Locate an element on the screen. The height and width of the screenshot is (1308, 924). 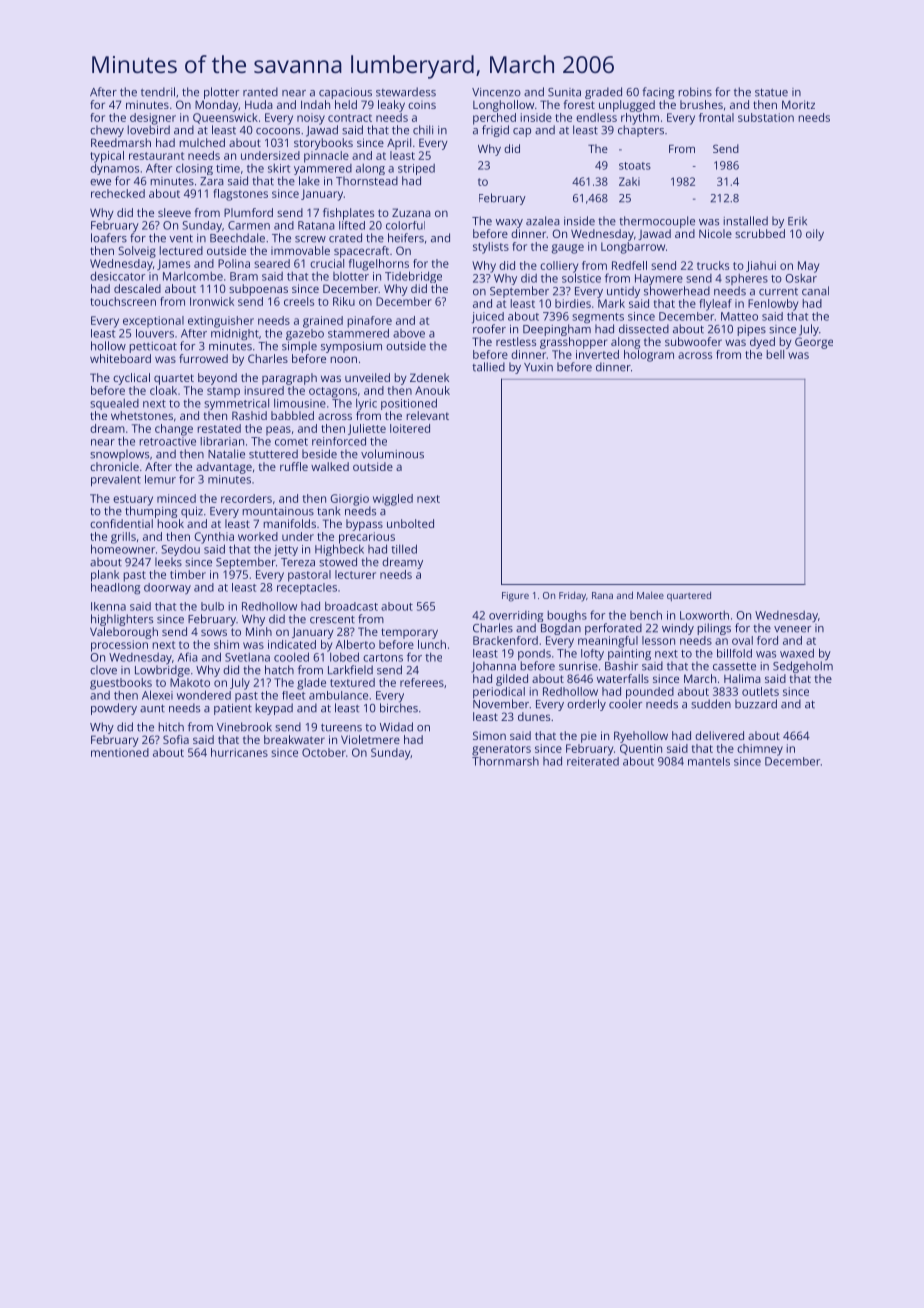
mentioned is located at coordinates (120, 752).
